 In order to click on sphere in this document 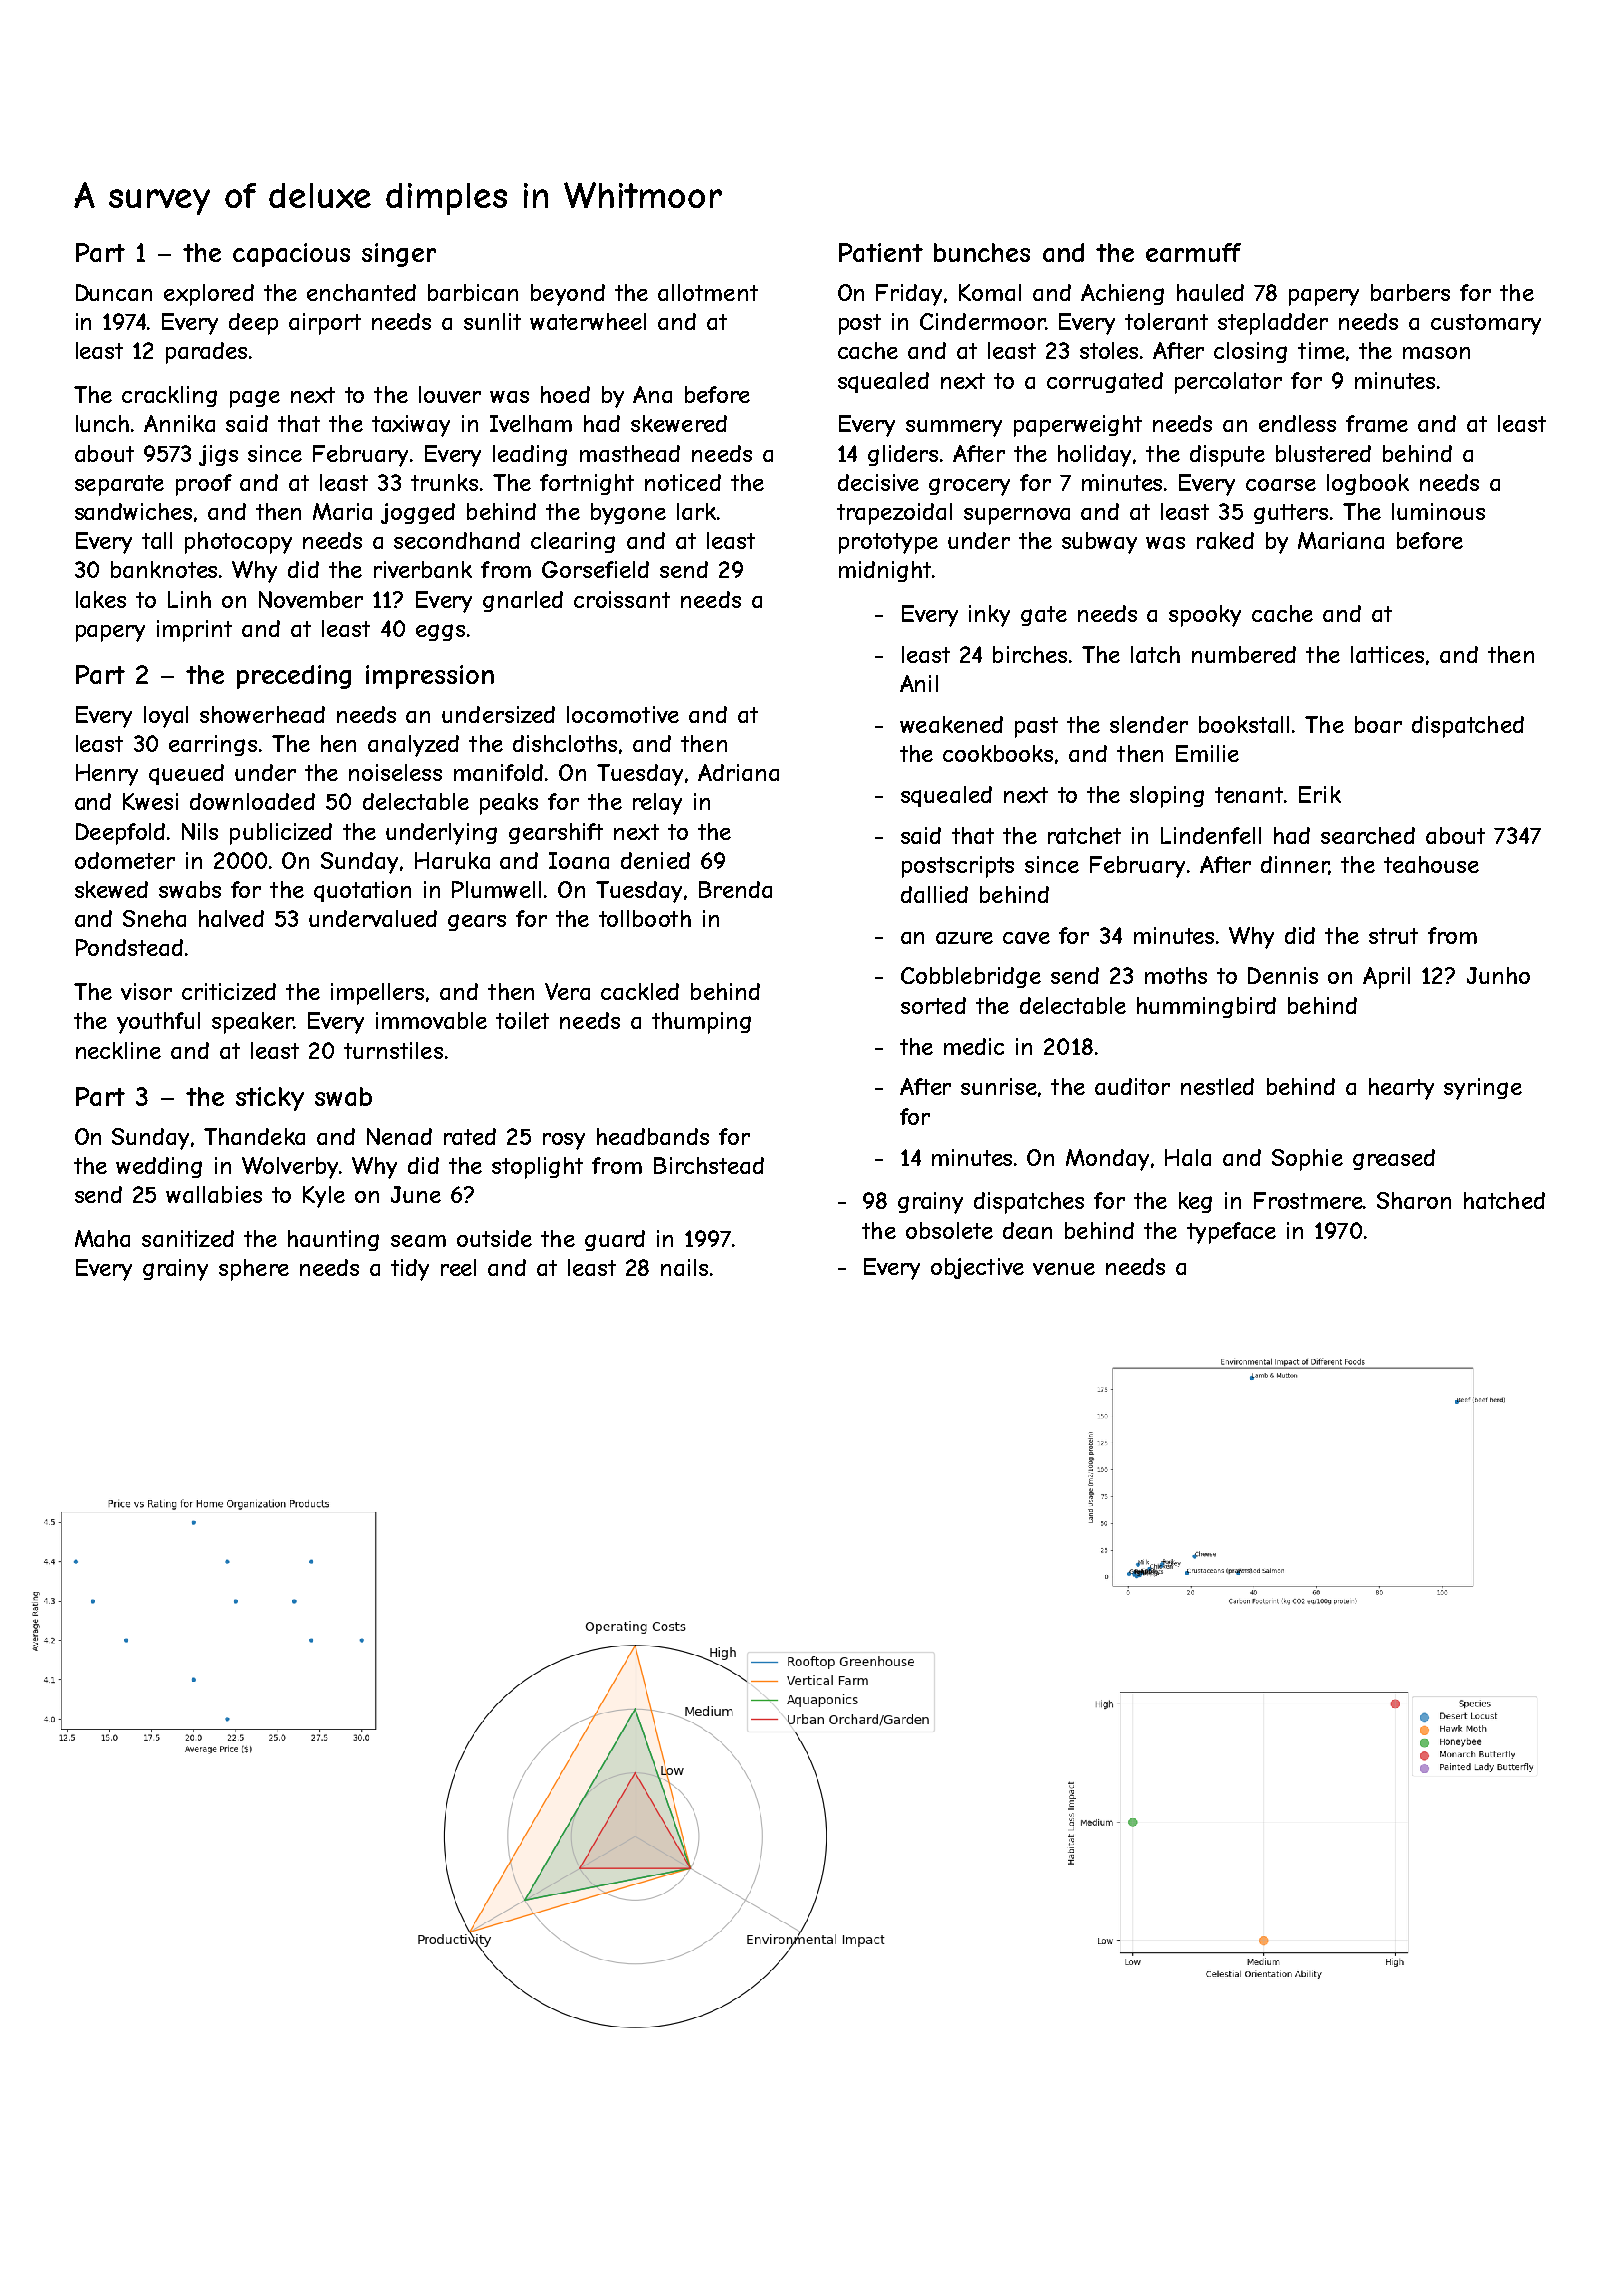, I will do `click(254, 1270)`.
